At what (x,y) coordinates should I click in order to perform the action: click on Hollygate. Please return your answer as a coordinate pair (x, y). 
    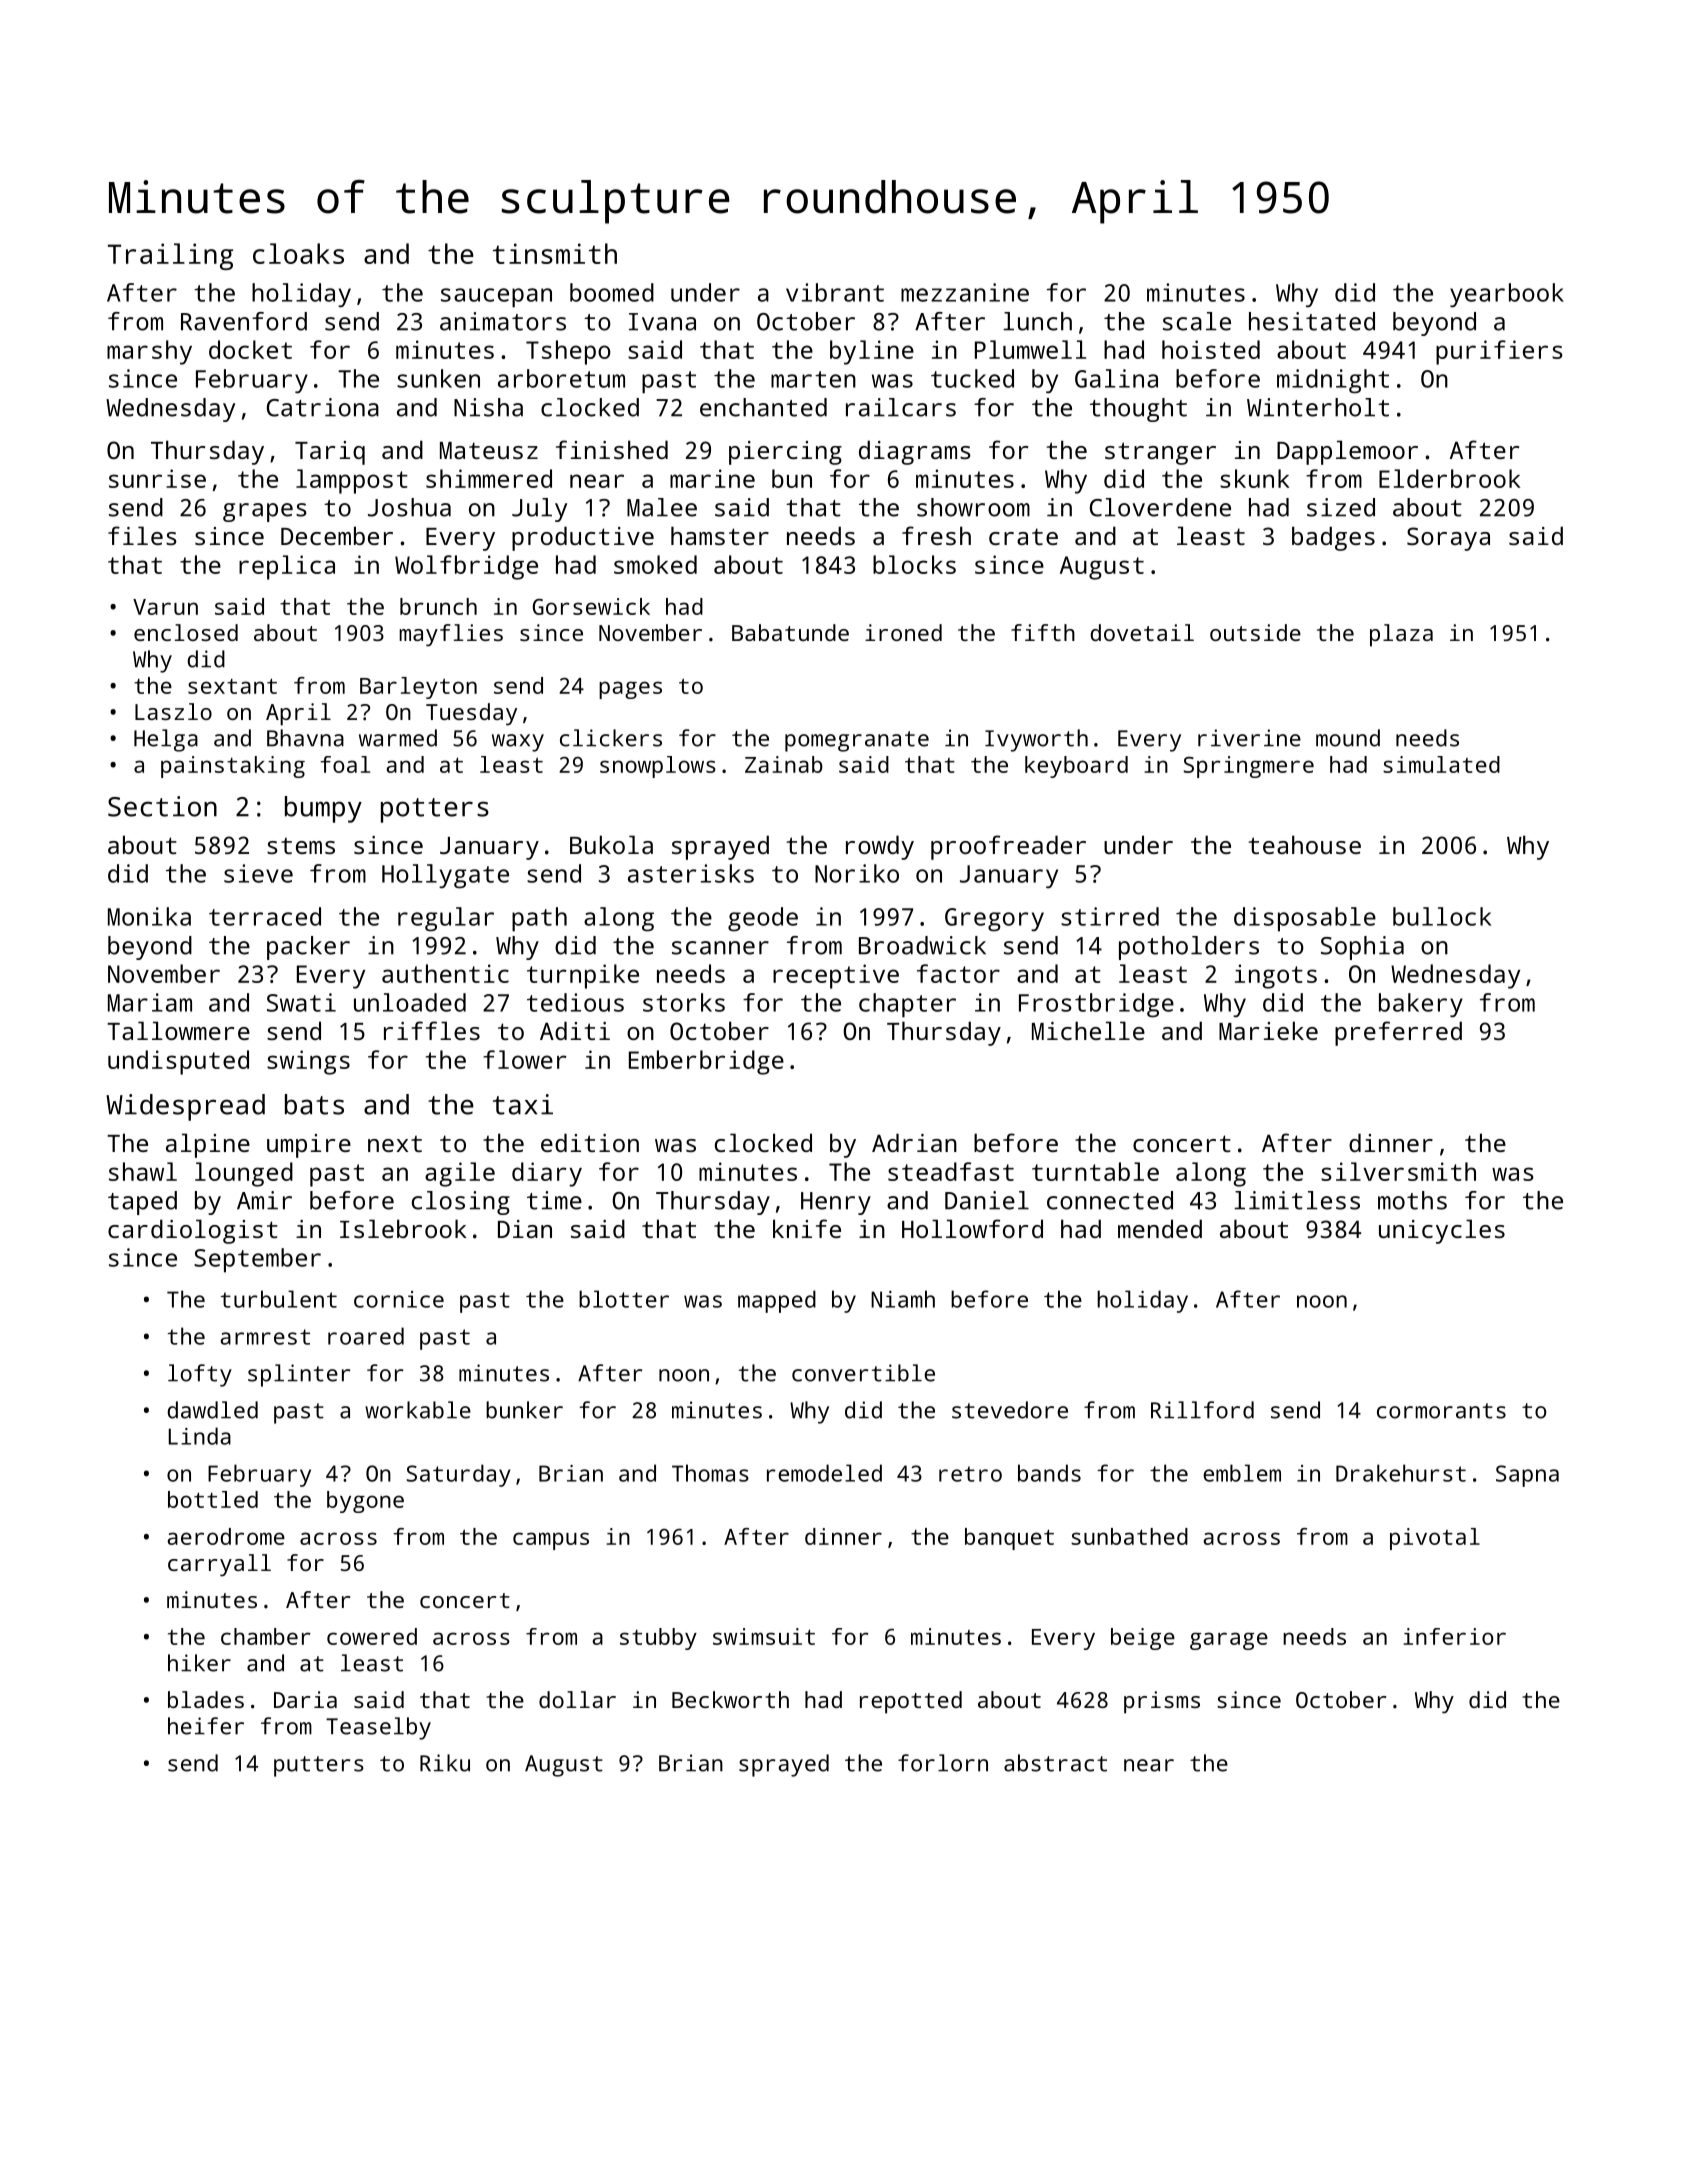
    Looking at the image, I should click on (445, 876).
